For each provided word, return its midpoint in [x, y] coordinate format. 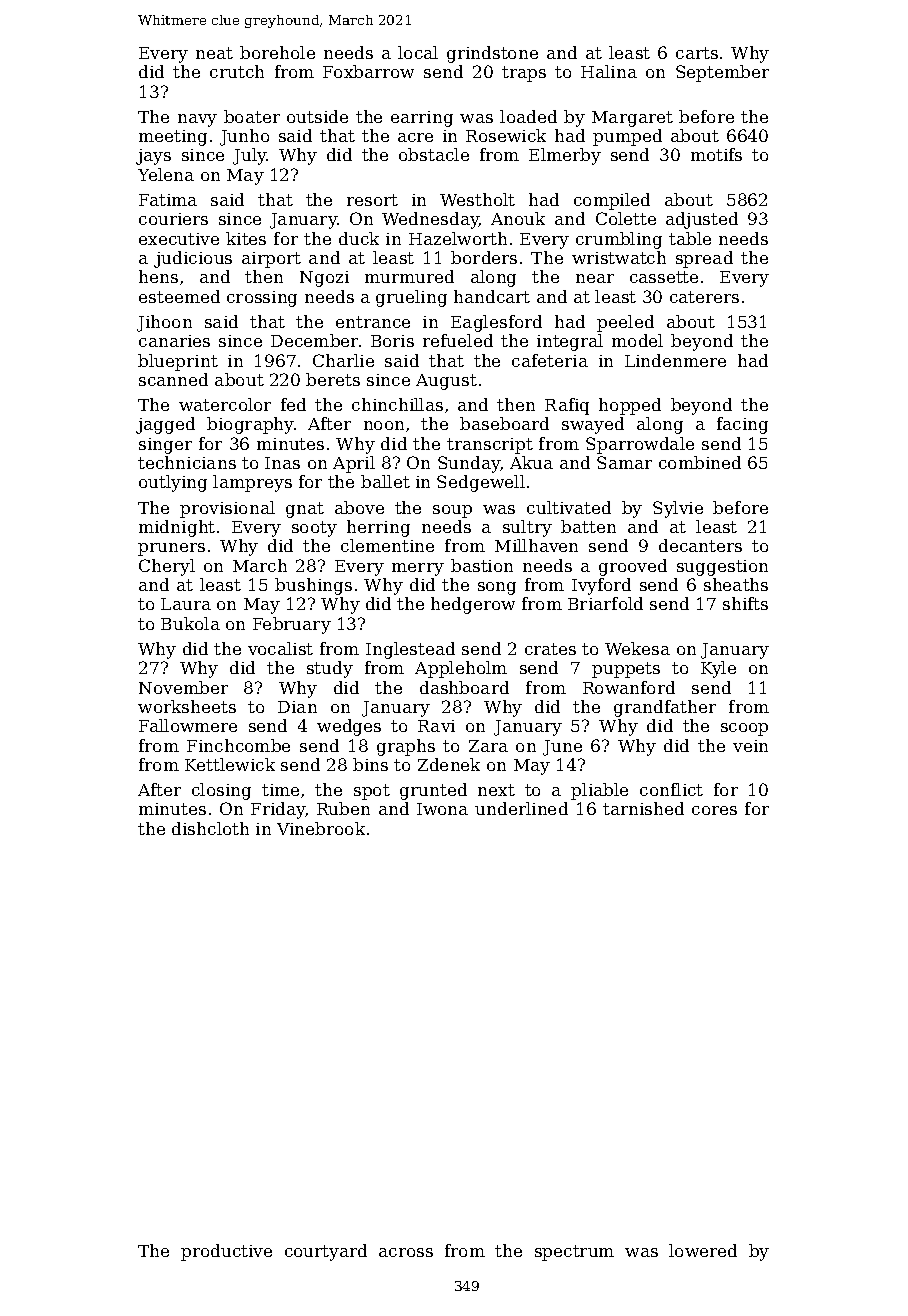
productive [226, 1252]
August [446, 382]
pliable [599, 791]
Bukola [190, 623]
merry [418, 569]
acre [415, 137]
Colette [626, 218]
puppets [626, 670]
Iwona [442, 809]
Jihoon [164, 323]
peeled [625, 323]
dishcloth [210, 828]
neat [214, 53]
